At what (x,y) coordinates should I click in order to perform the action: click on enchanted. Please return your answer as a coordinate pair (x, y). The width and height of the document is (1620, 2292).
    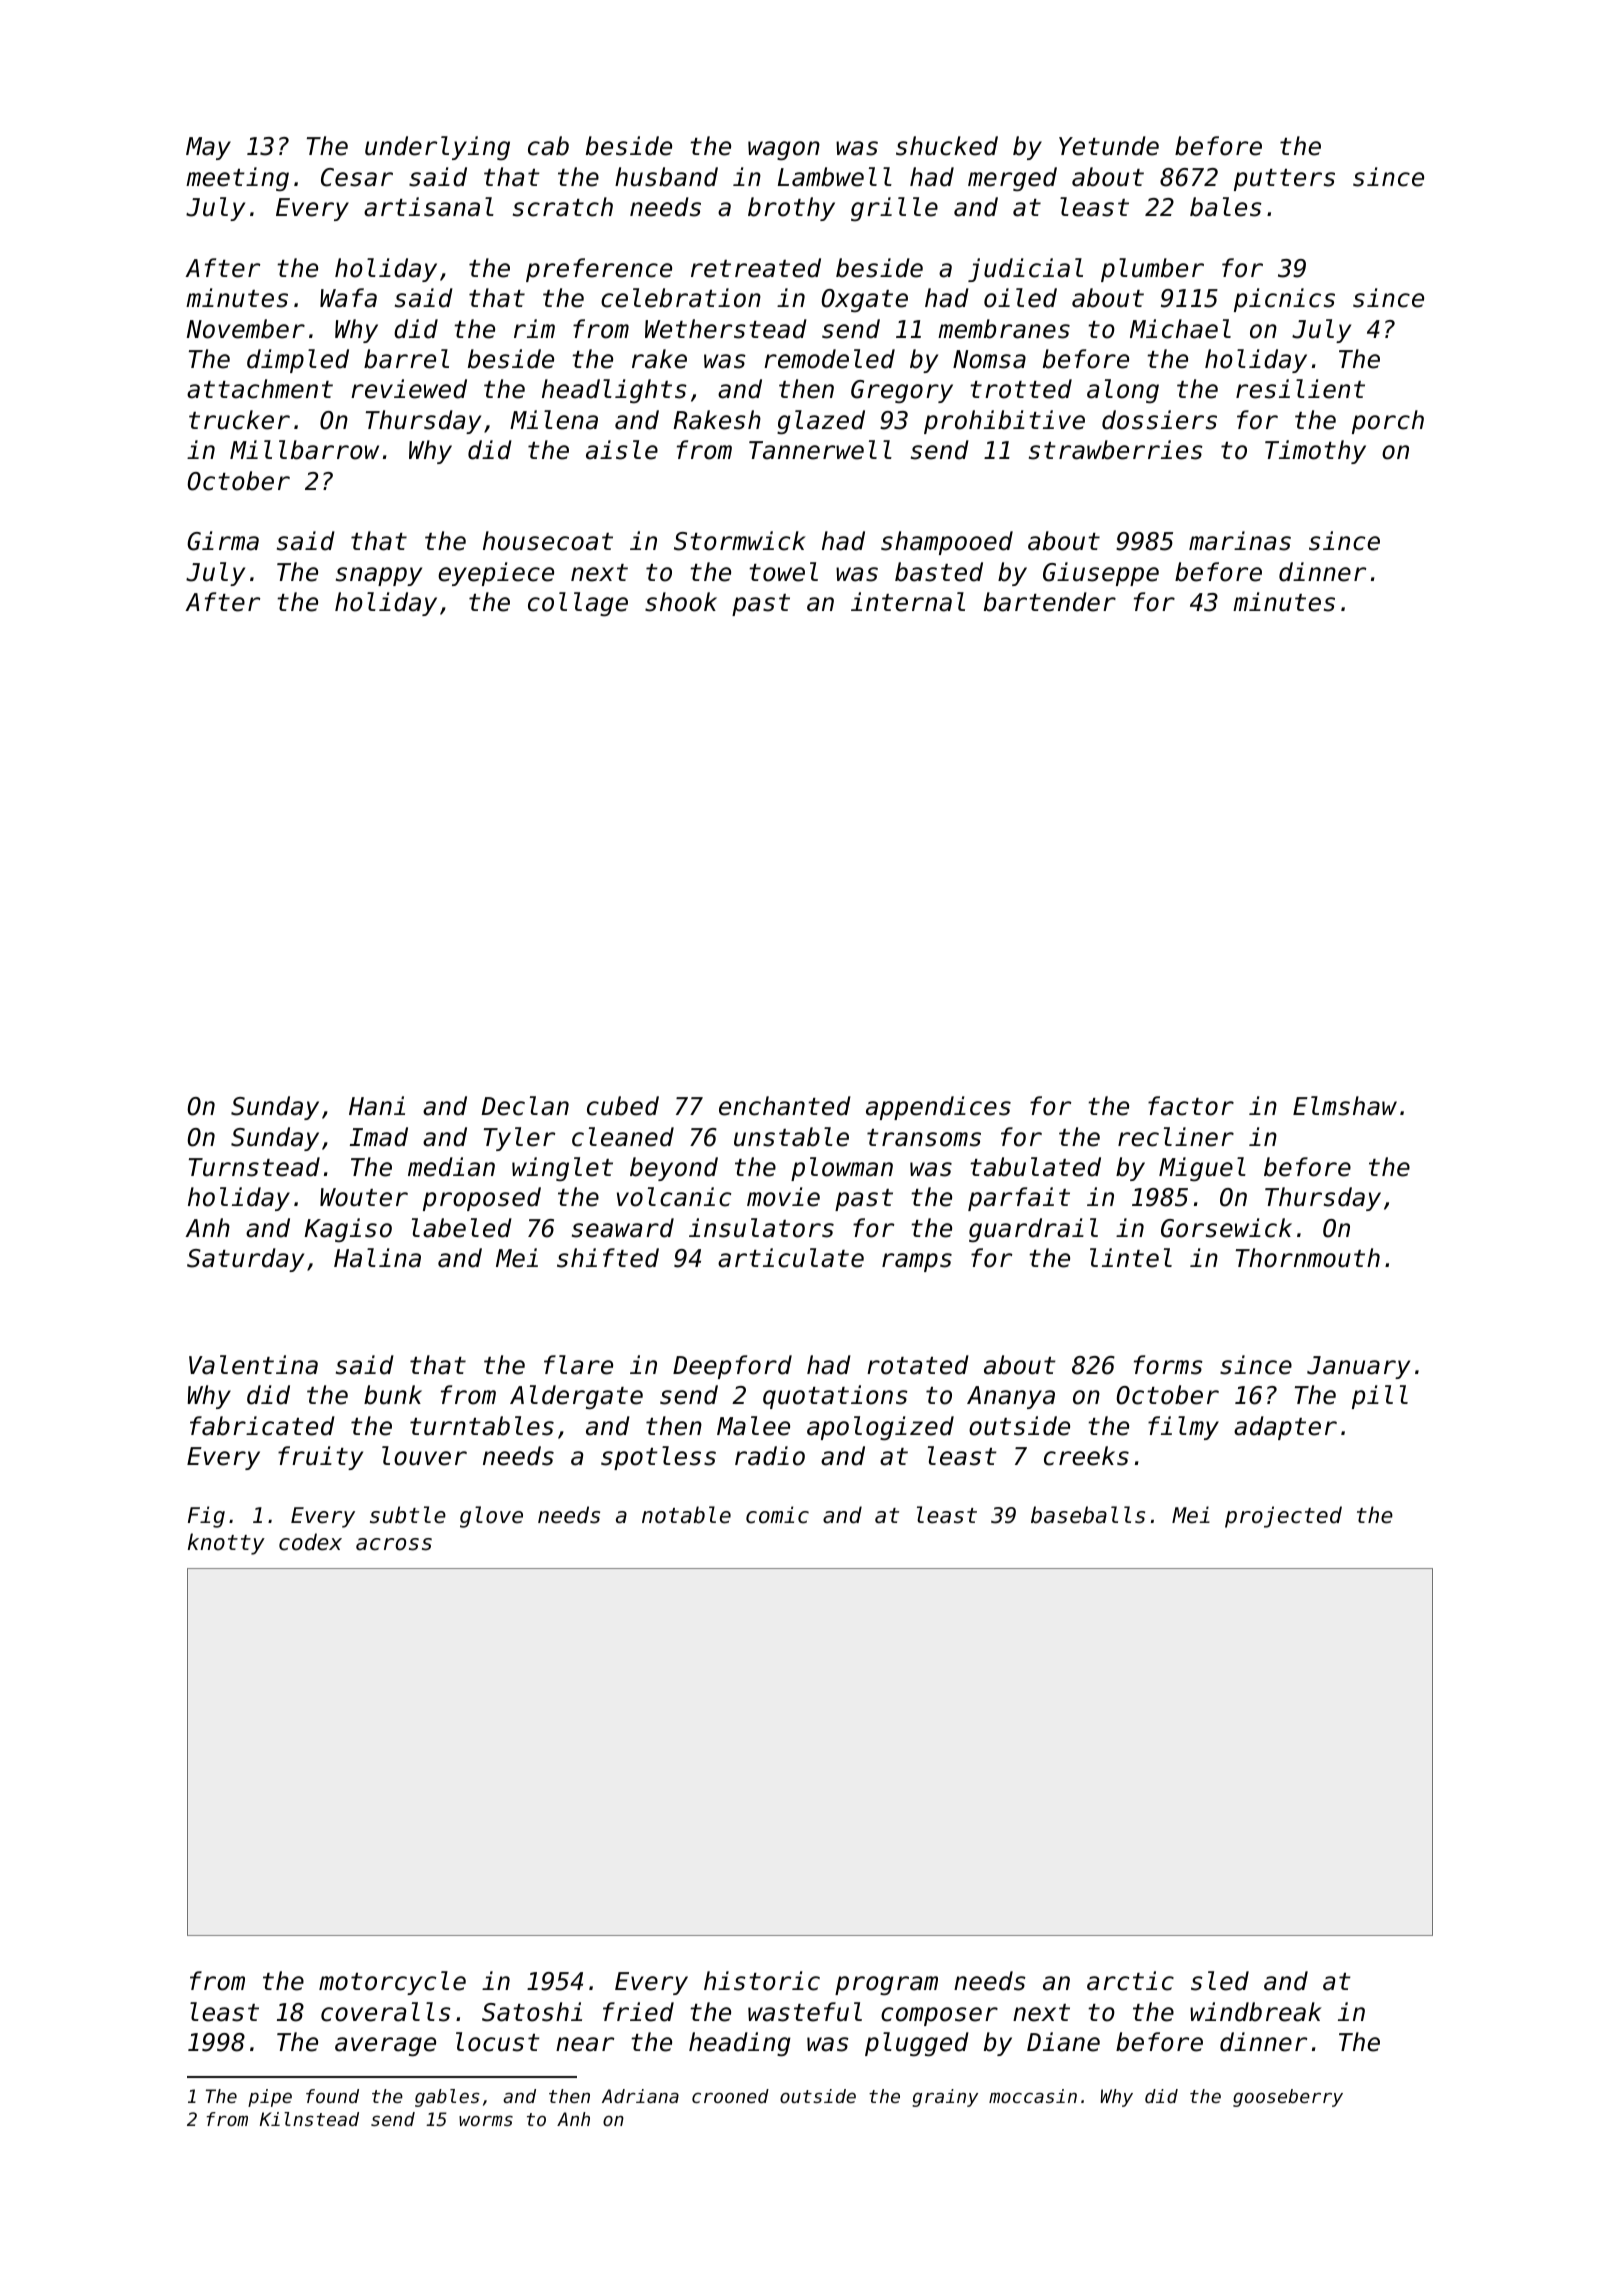
    Looking at the image, I should click on (785, 1106).
